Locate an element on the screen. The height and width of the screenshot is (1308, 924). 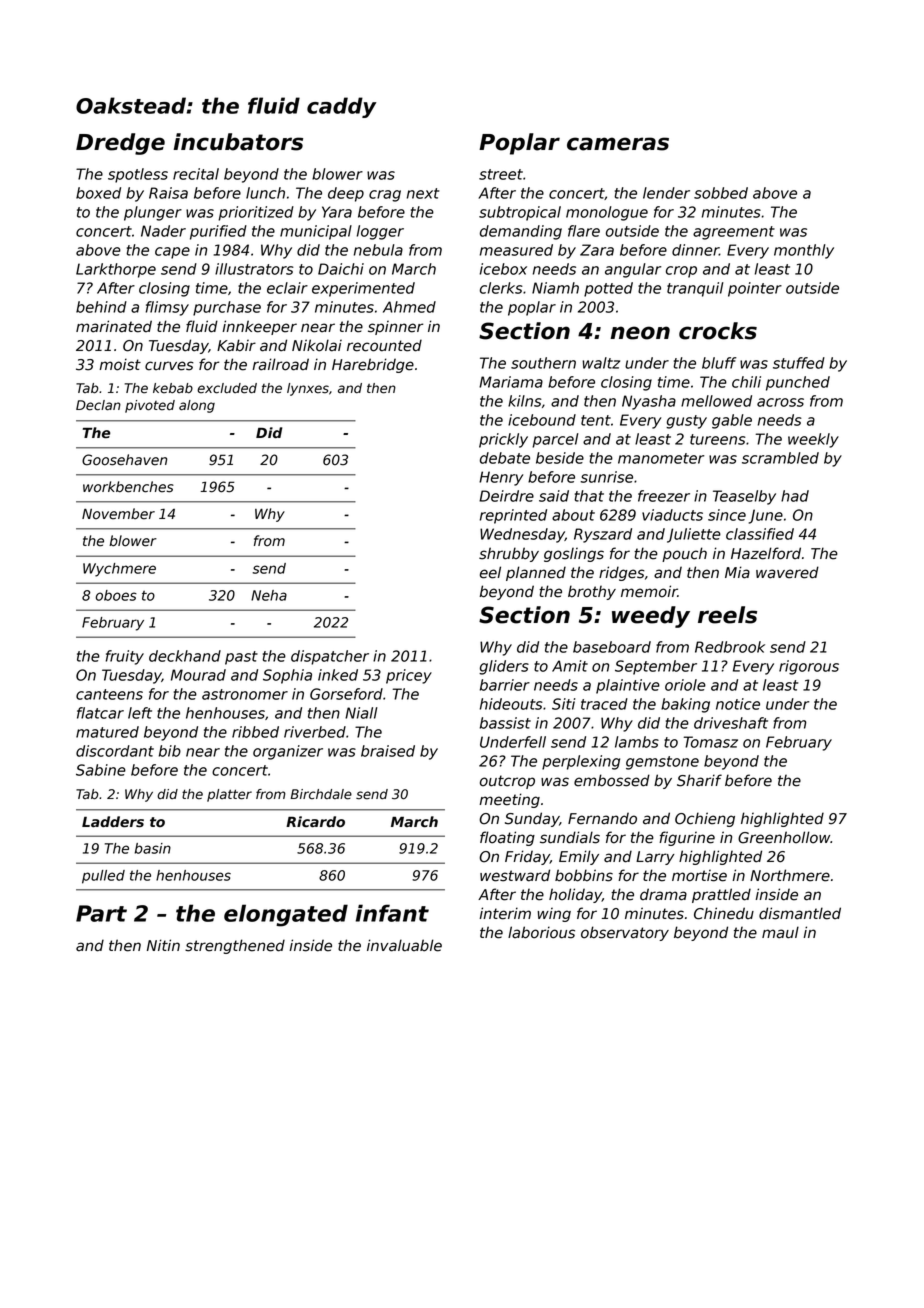
street is located at coordinates (501, 174).
